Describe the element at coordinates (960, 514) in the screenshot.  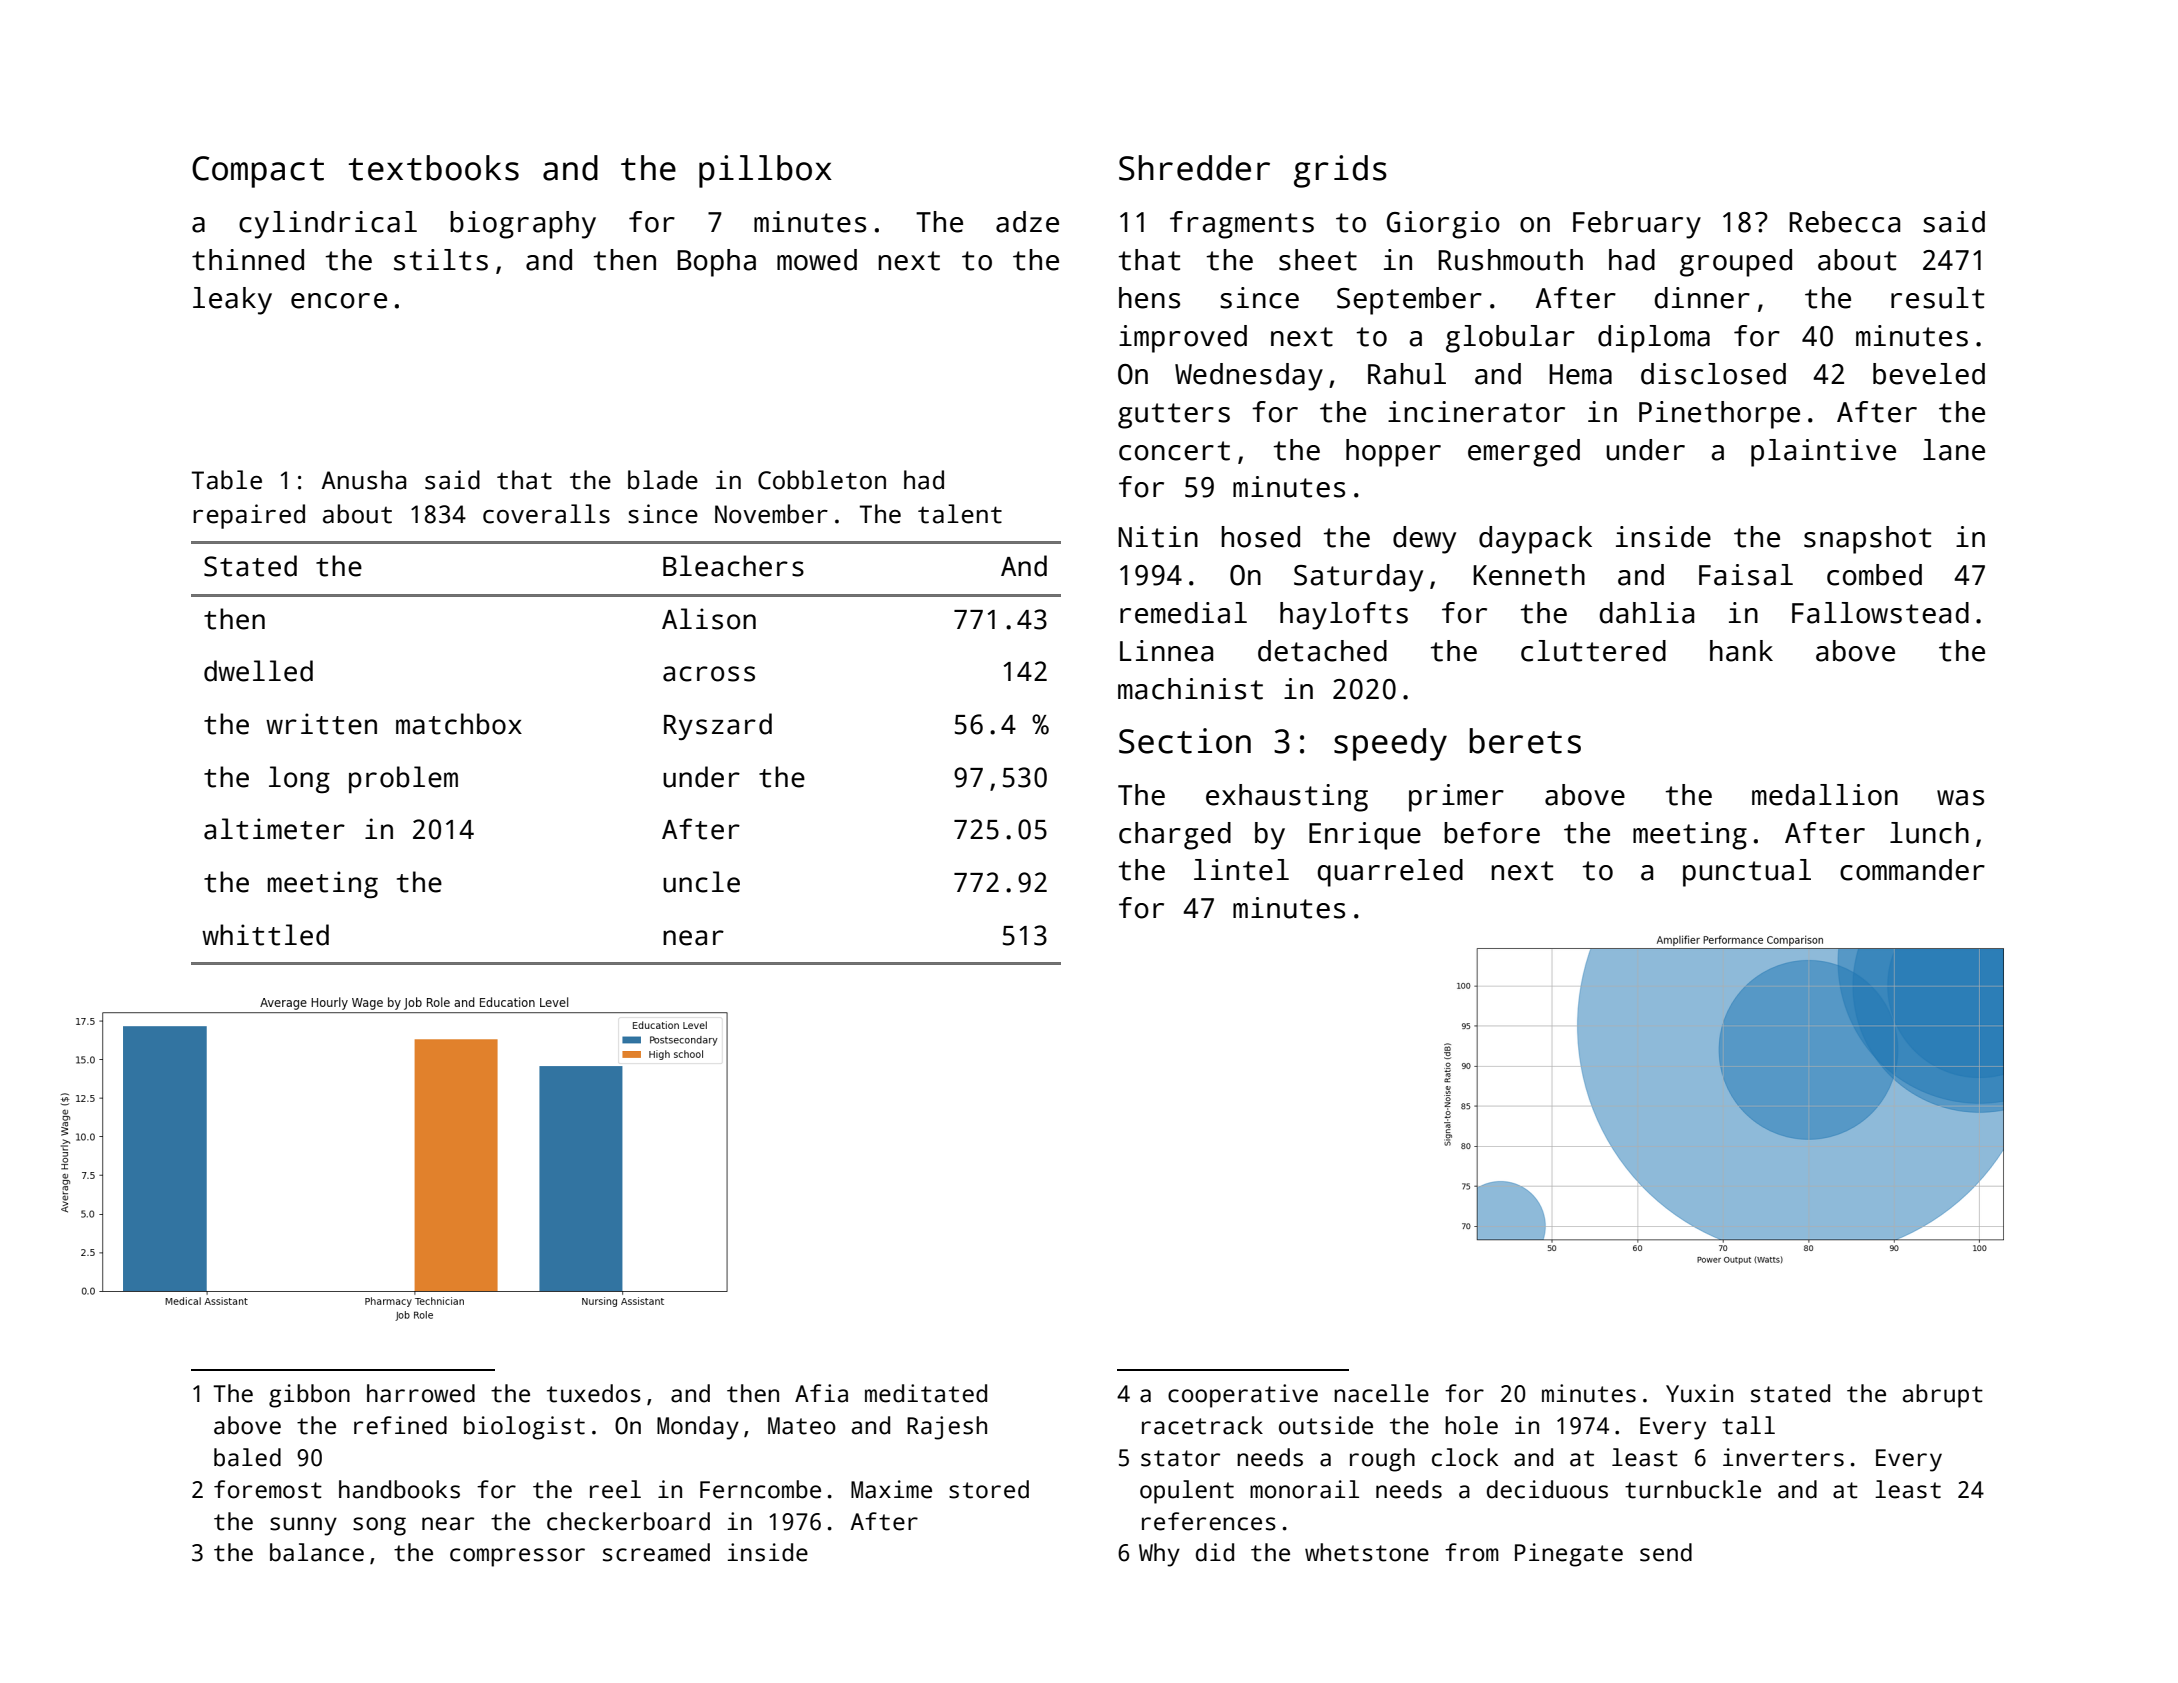
I see `talent` at that location.
